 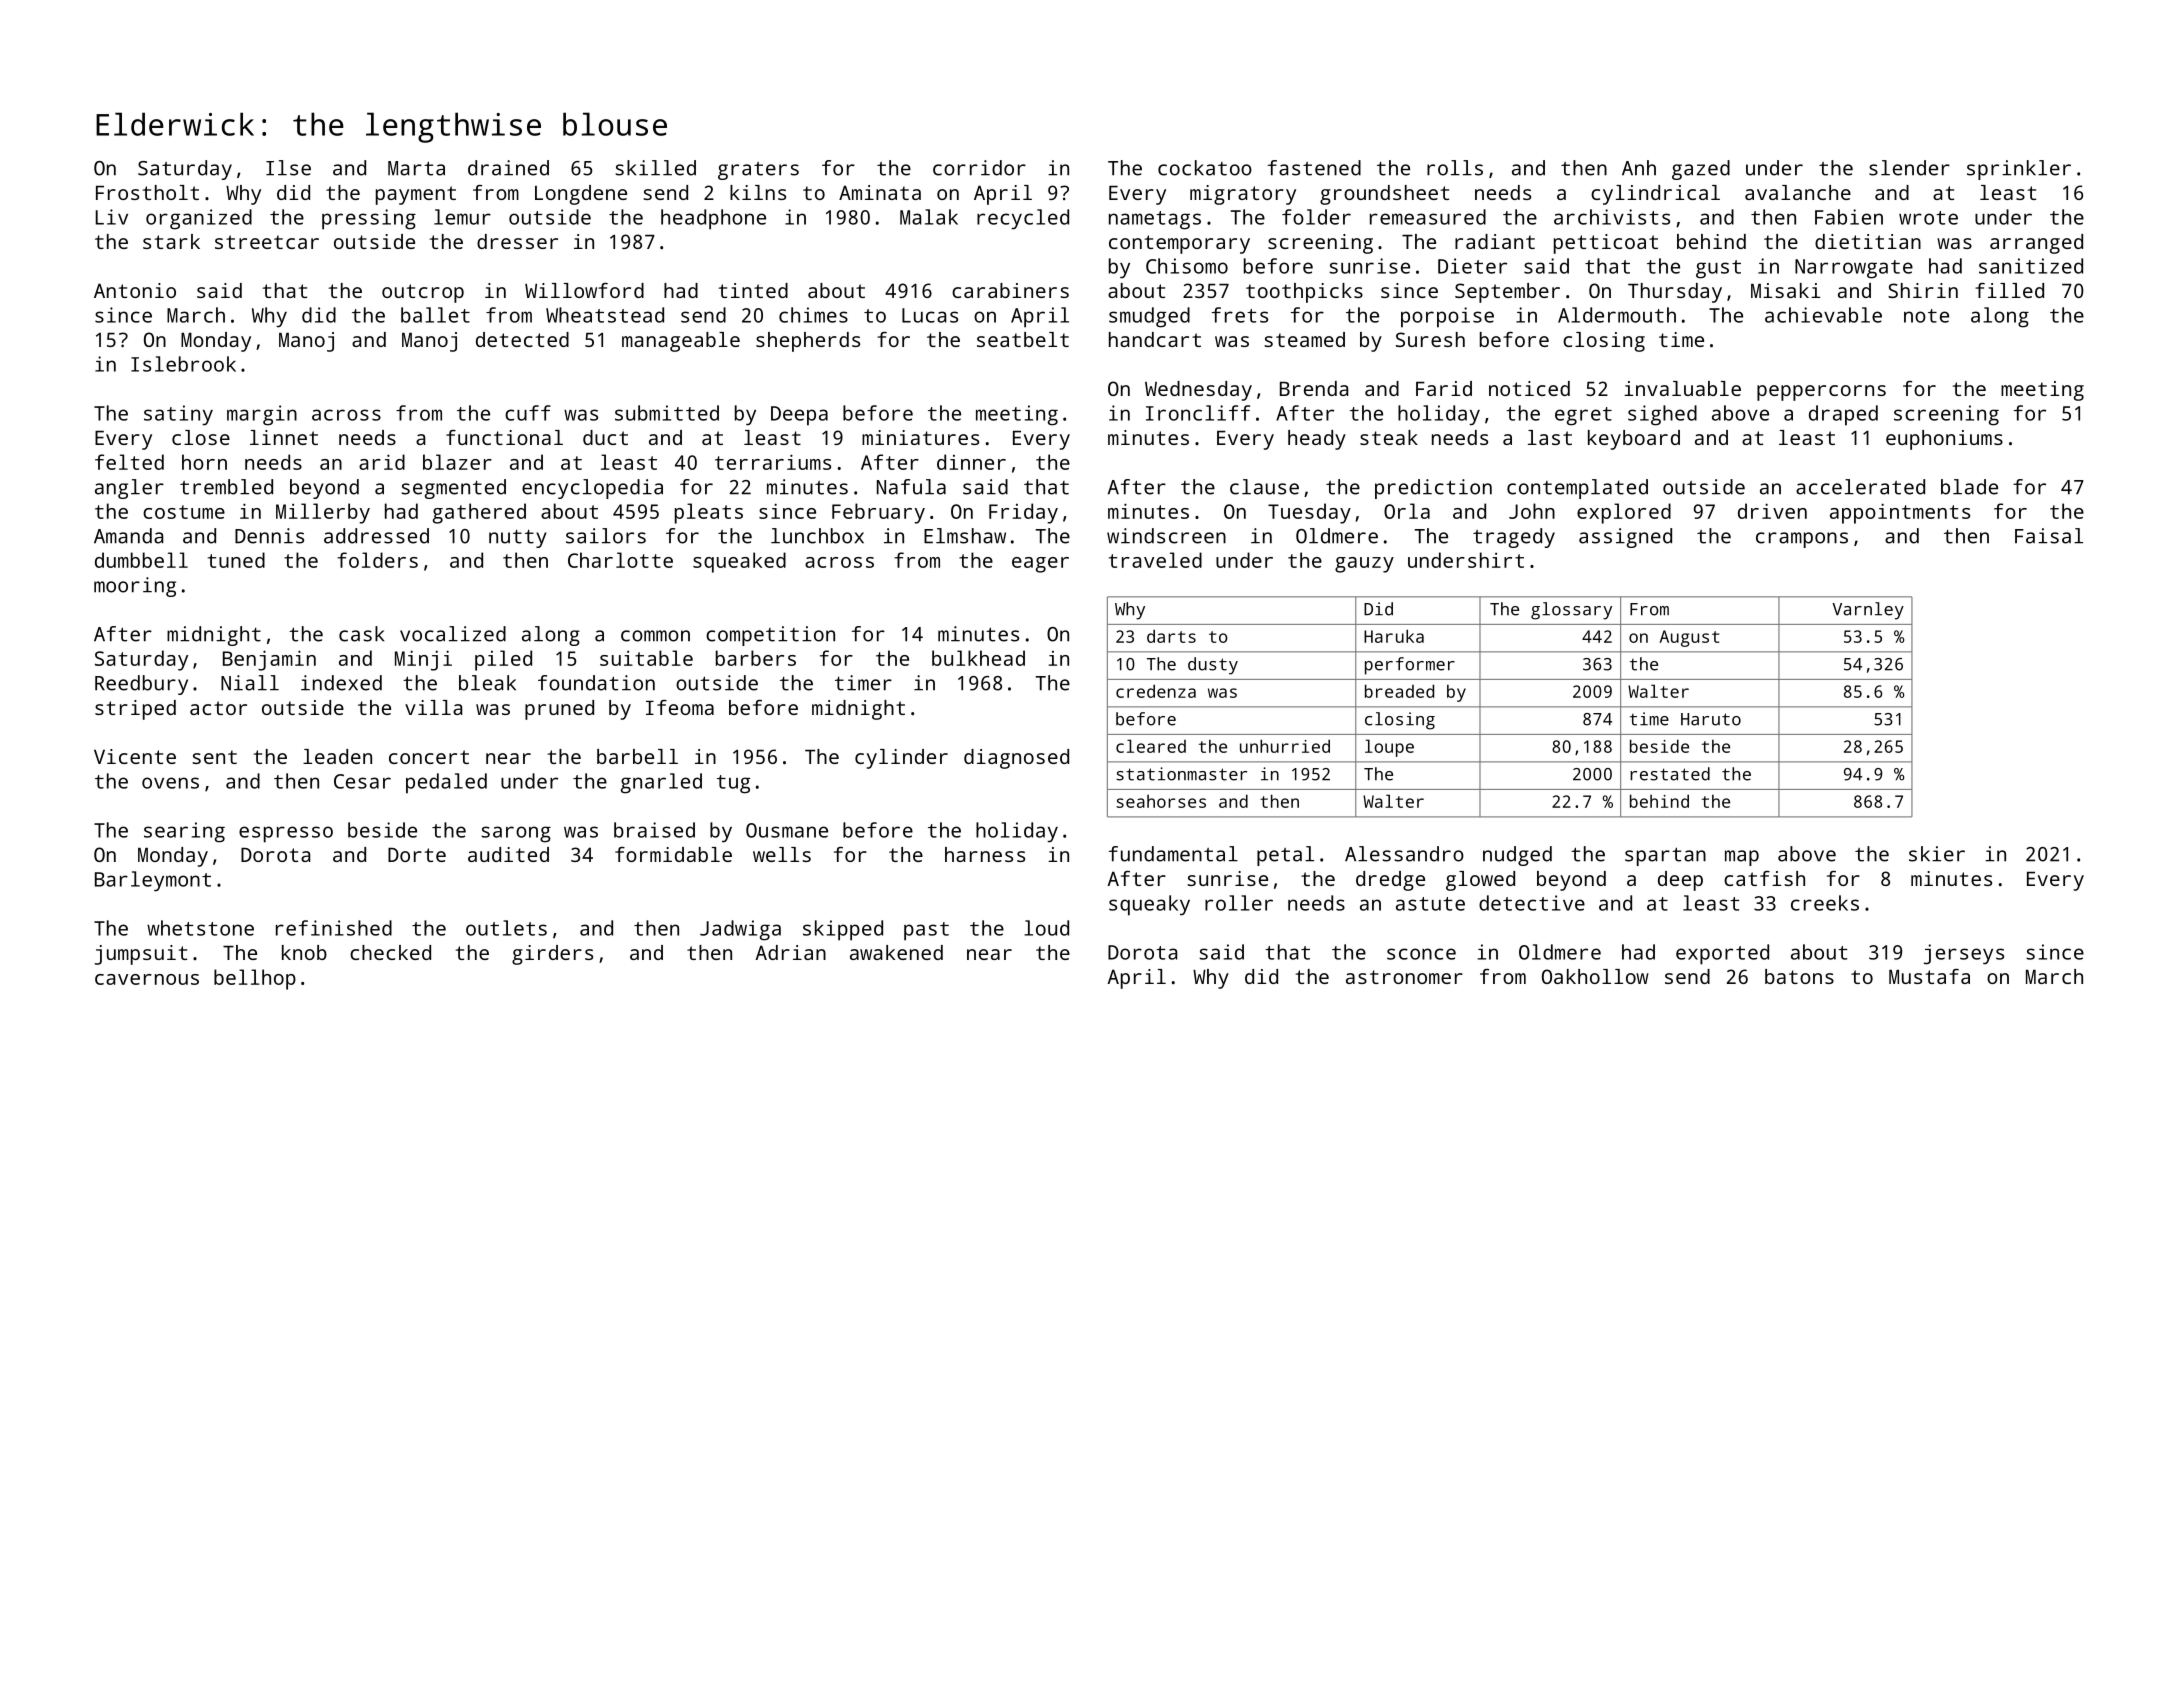 What do you see at coordinates (1577, 489) in the document?
I see `contemplated` at bounding box center [1577, 489].
